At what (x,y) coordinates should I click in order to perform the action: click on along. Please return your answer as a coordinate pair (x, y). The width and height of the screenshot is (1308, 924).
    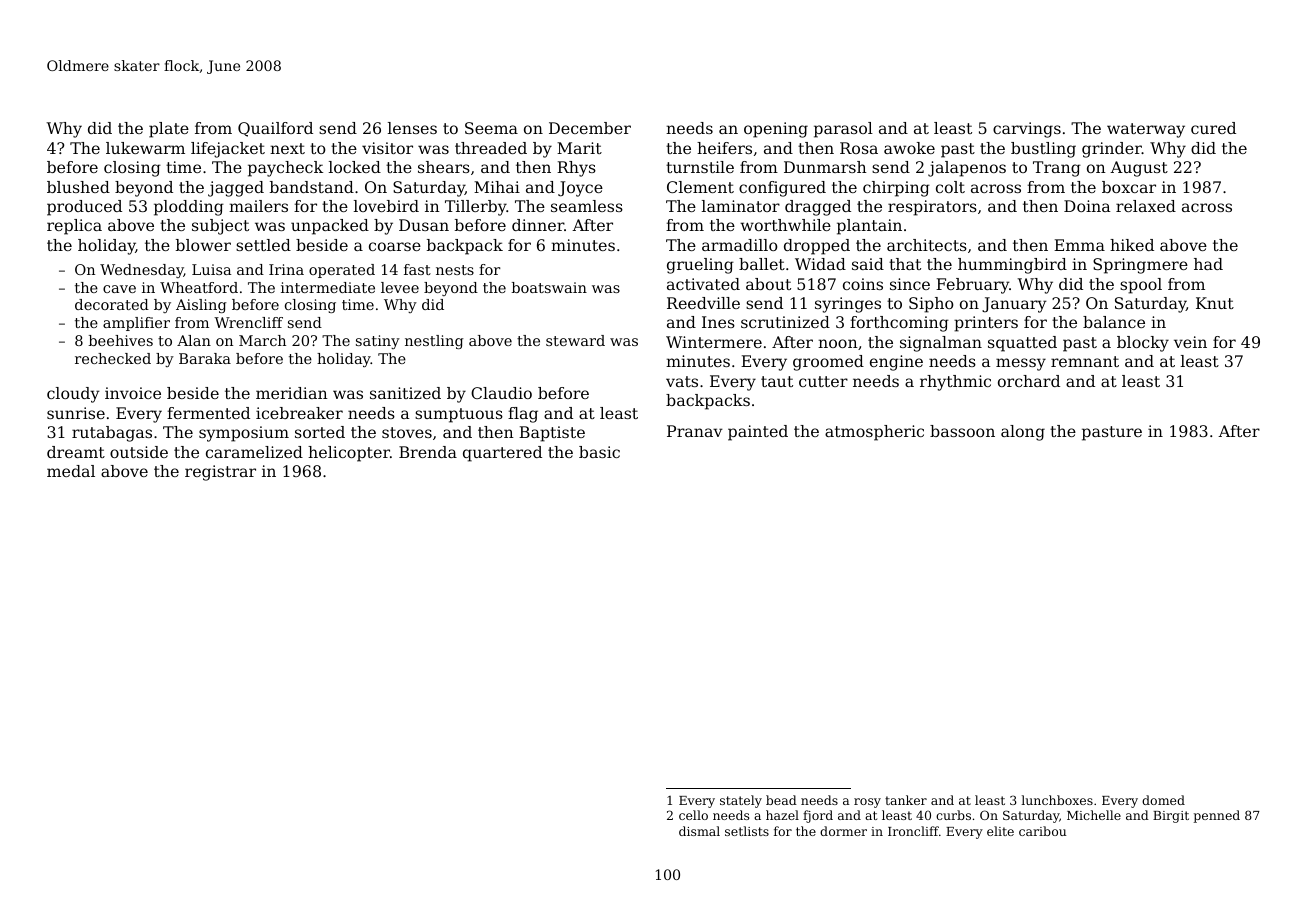
    Looking at the image, I should click on (1023, 433).
